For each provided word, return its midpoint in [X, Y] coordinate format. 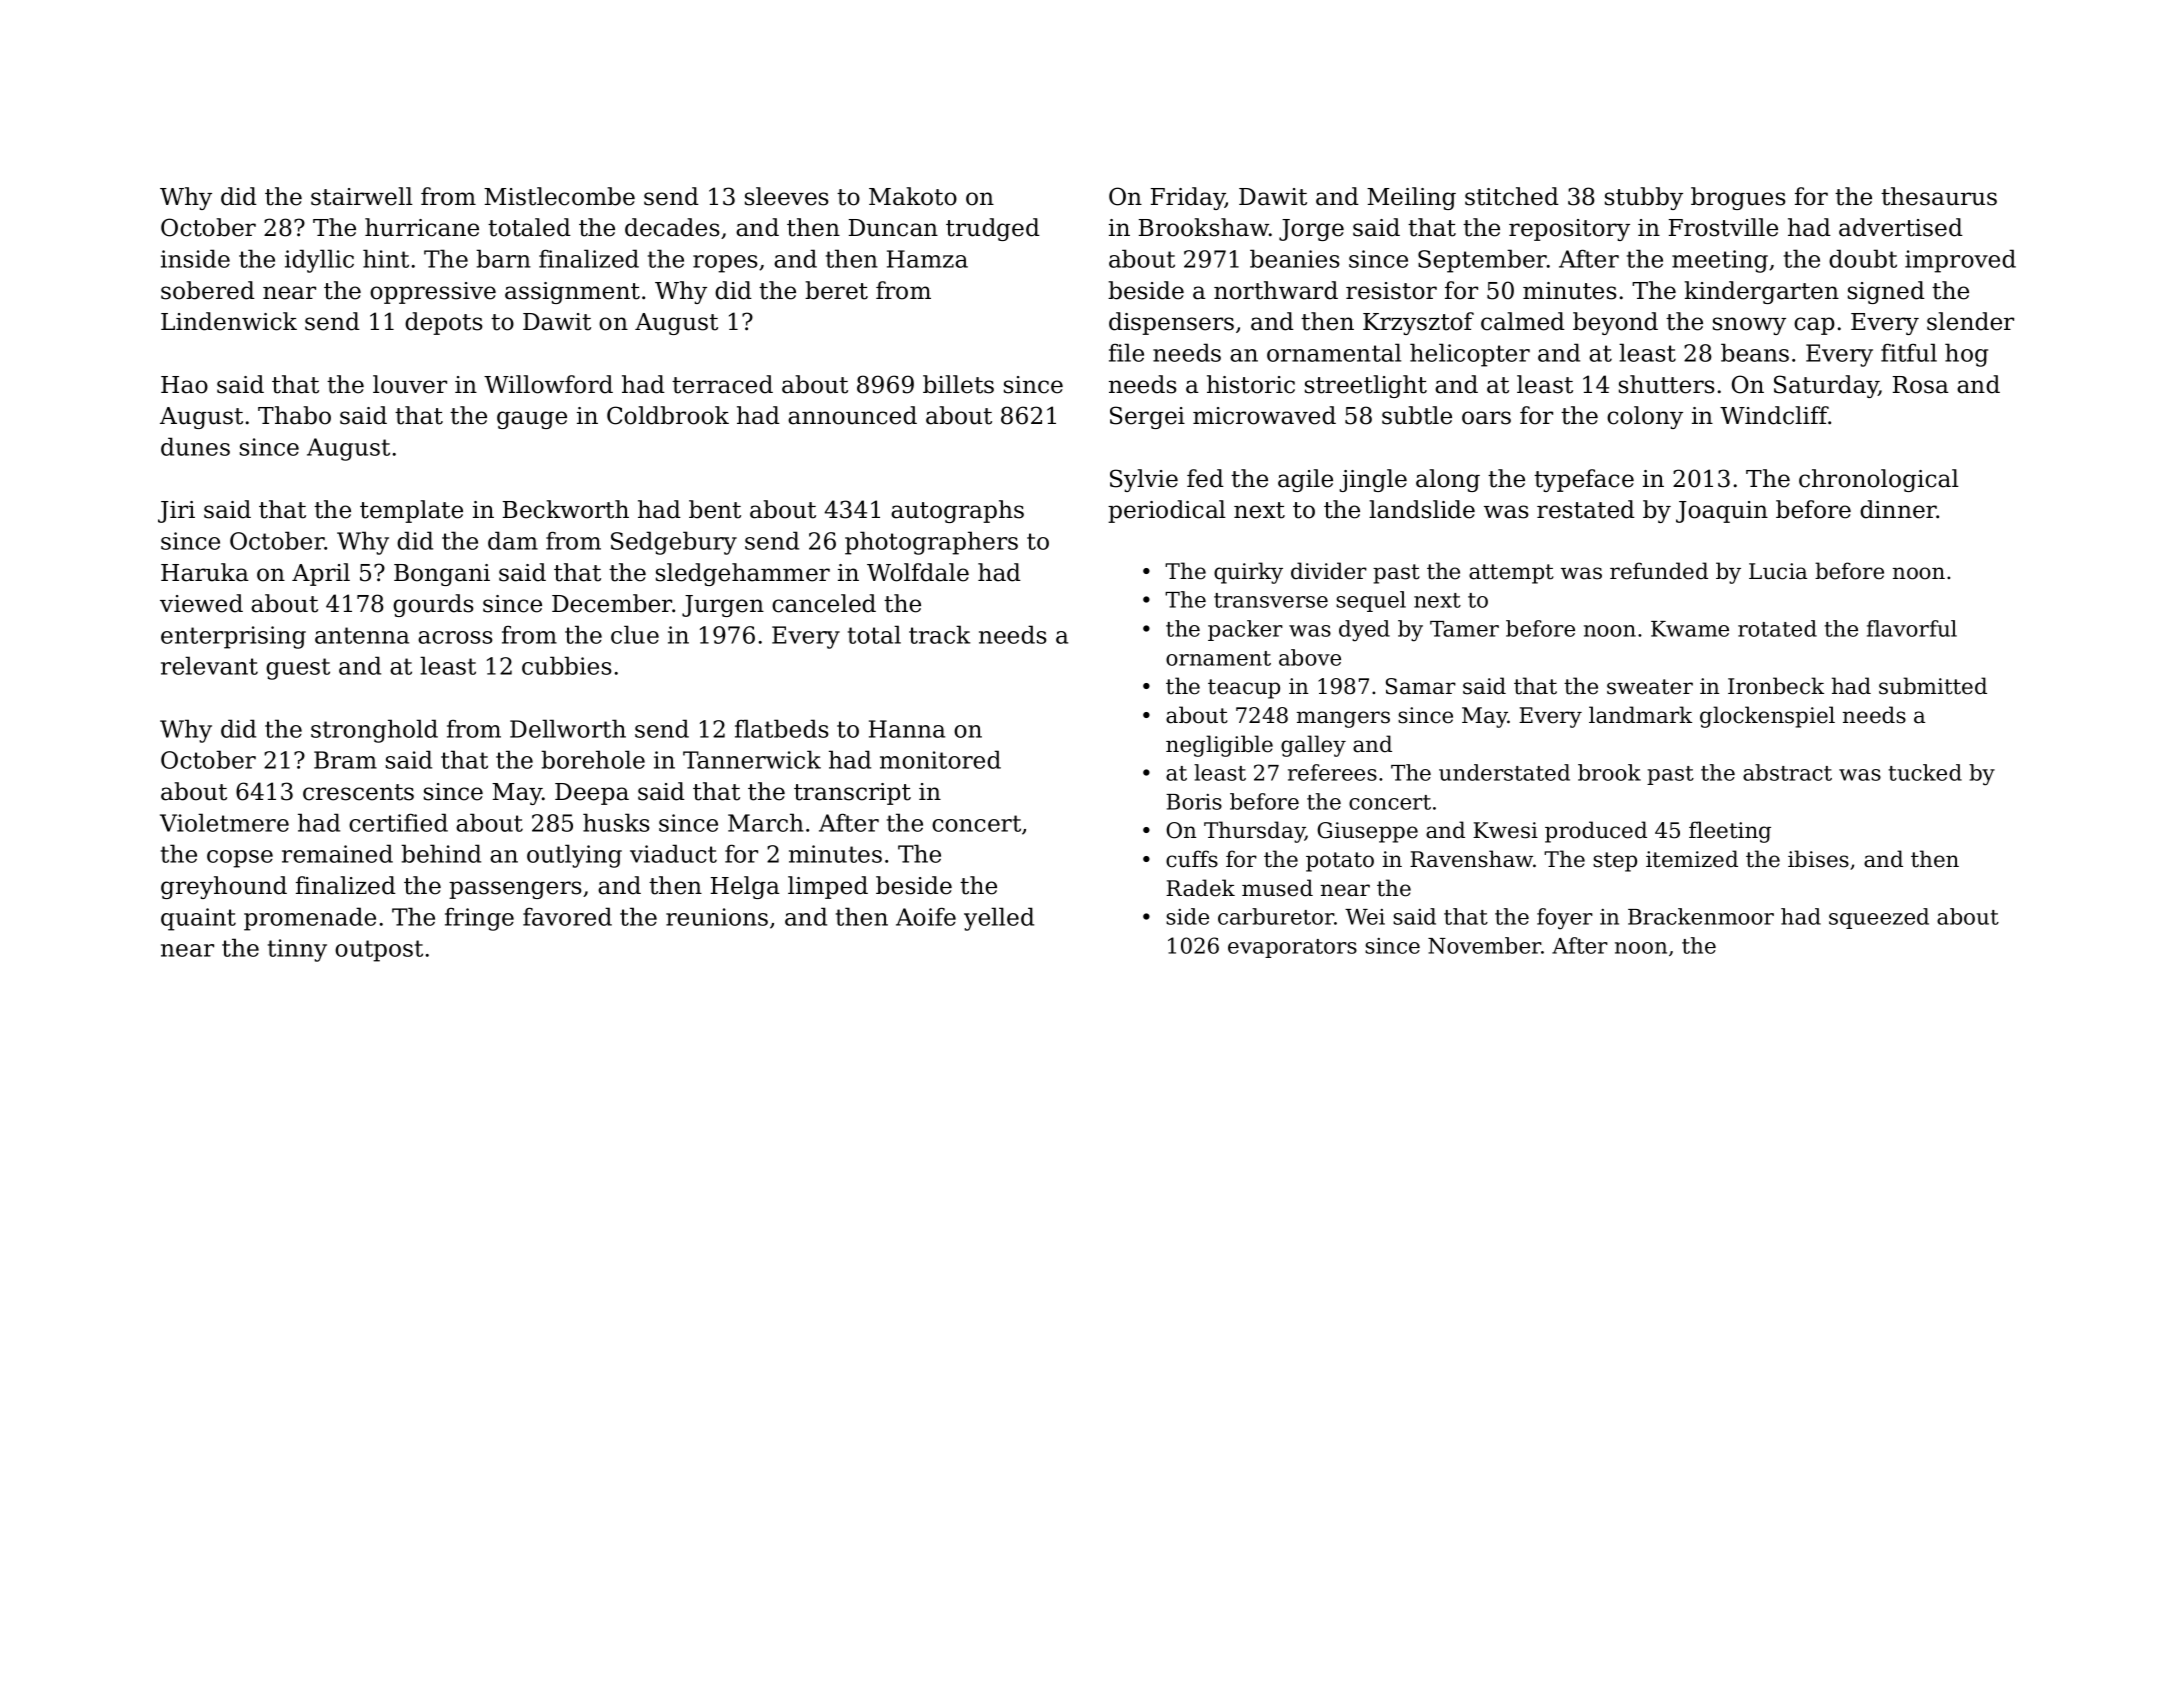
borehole [593, 759]
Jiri [176, 512]
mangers [1343, 719]
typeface [1584, 480]
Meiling [1411, 198]
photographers [931, 543]
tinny [297, 950]
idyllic [319, 261]
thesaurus [1939, 196]
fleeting [1730, 832]
